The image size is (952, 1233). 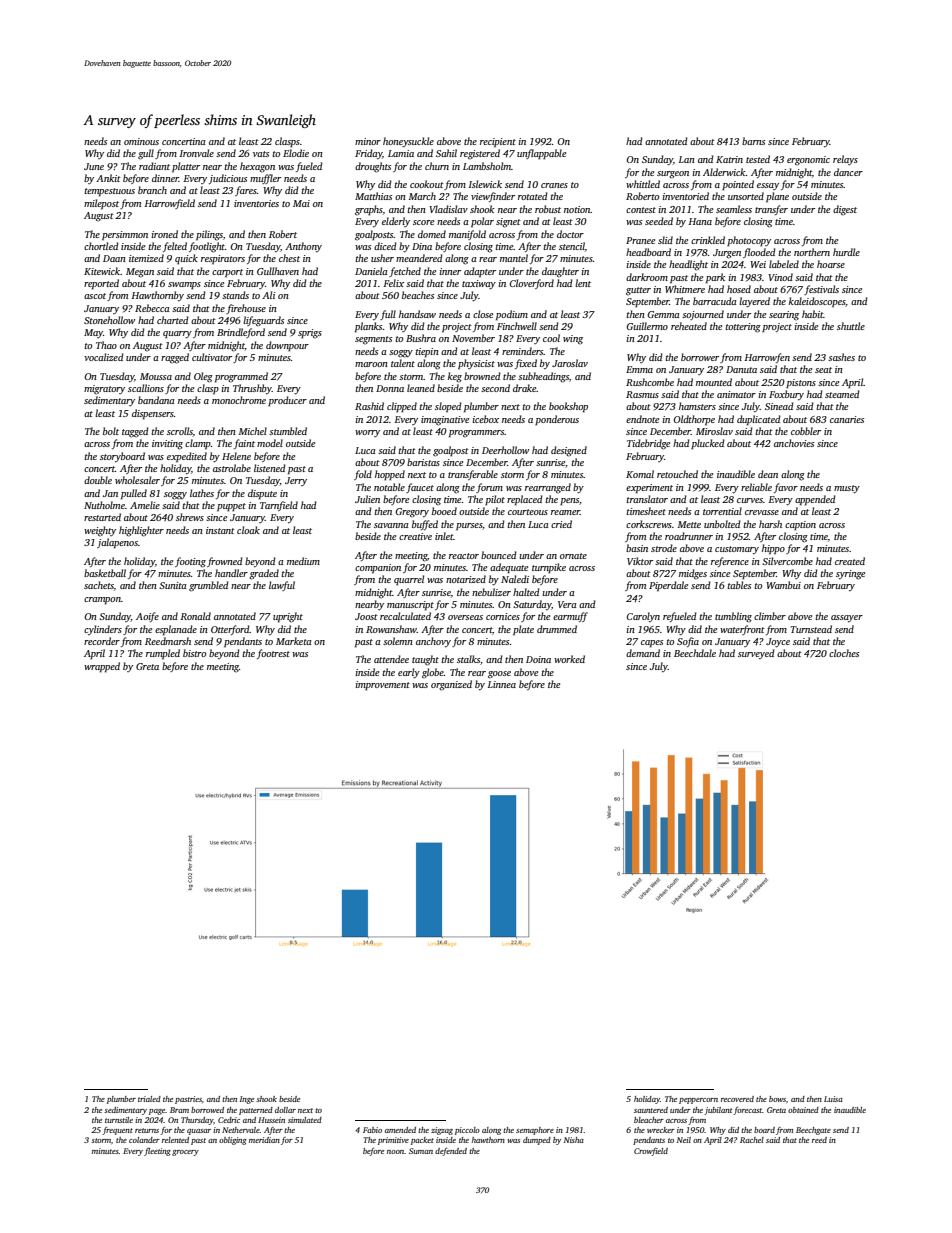 What do you see at coordinates (195, 616) in the screenshot?
I see `Ronald` at bounding box center [195, 616].
